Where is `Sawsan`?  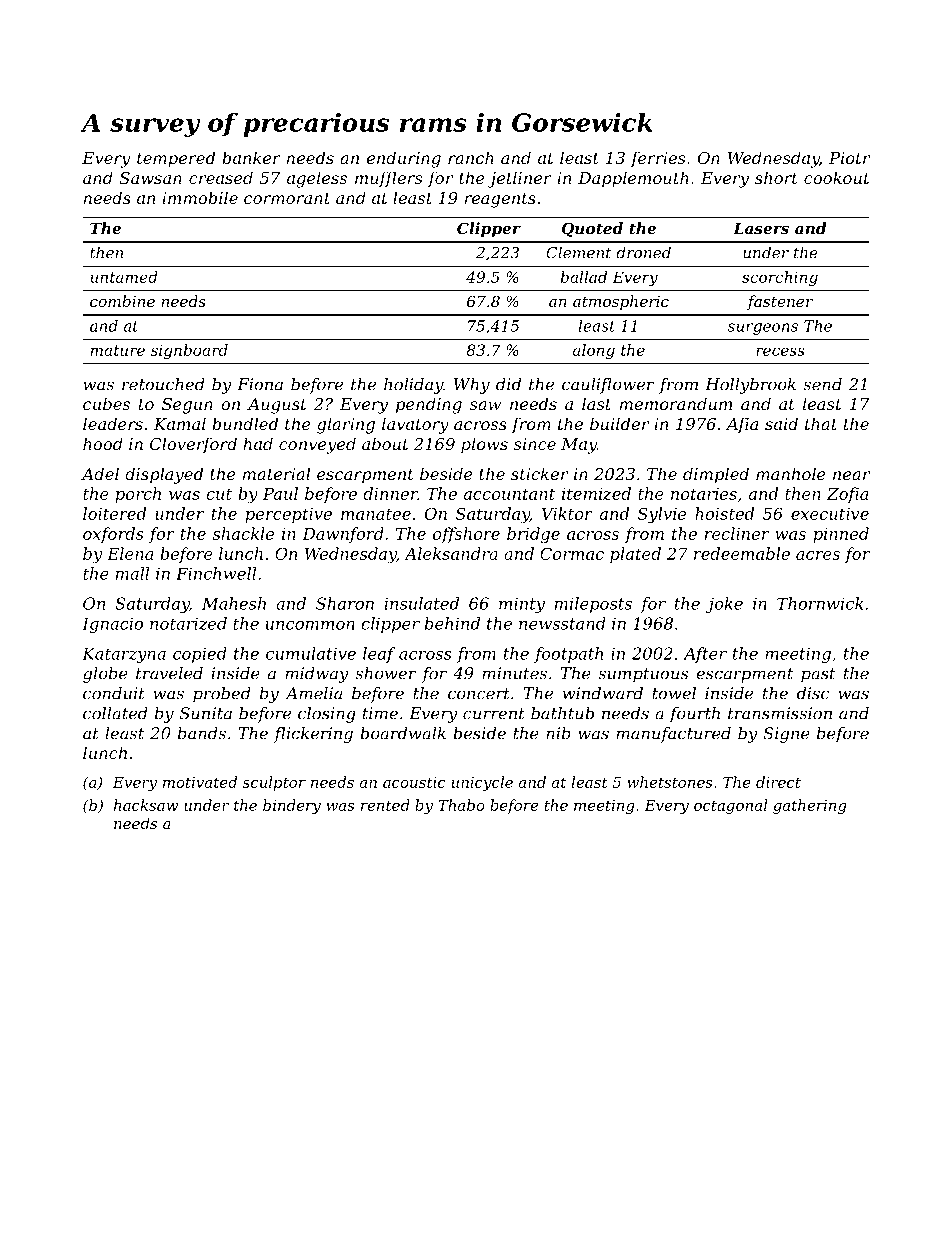
Sawsan is located at coordinates (151, 178).
